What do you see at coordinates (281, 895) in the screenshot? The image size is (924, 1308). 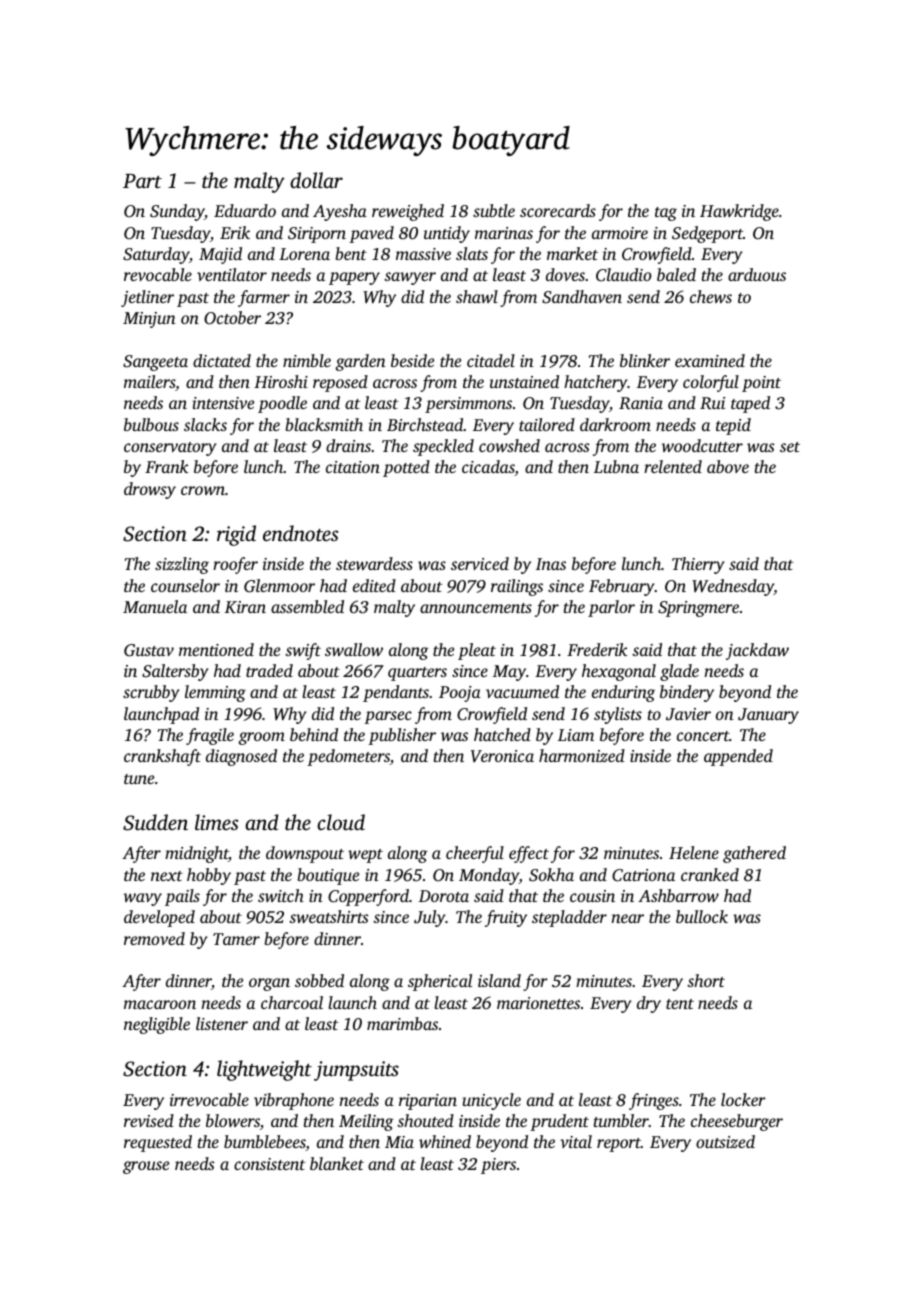 I see `switch` at bounding box center [281, 895].
